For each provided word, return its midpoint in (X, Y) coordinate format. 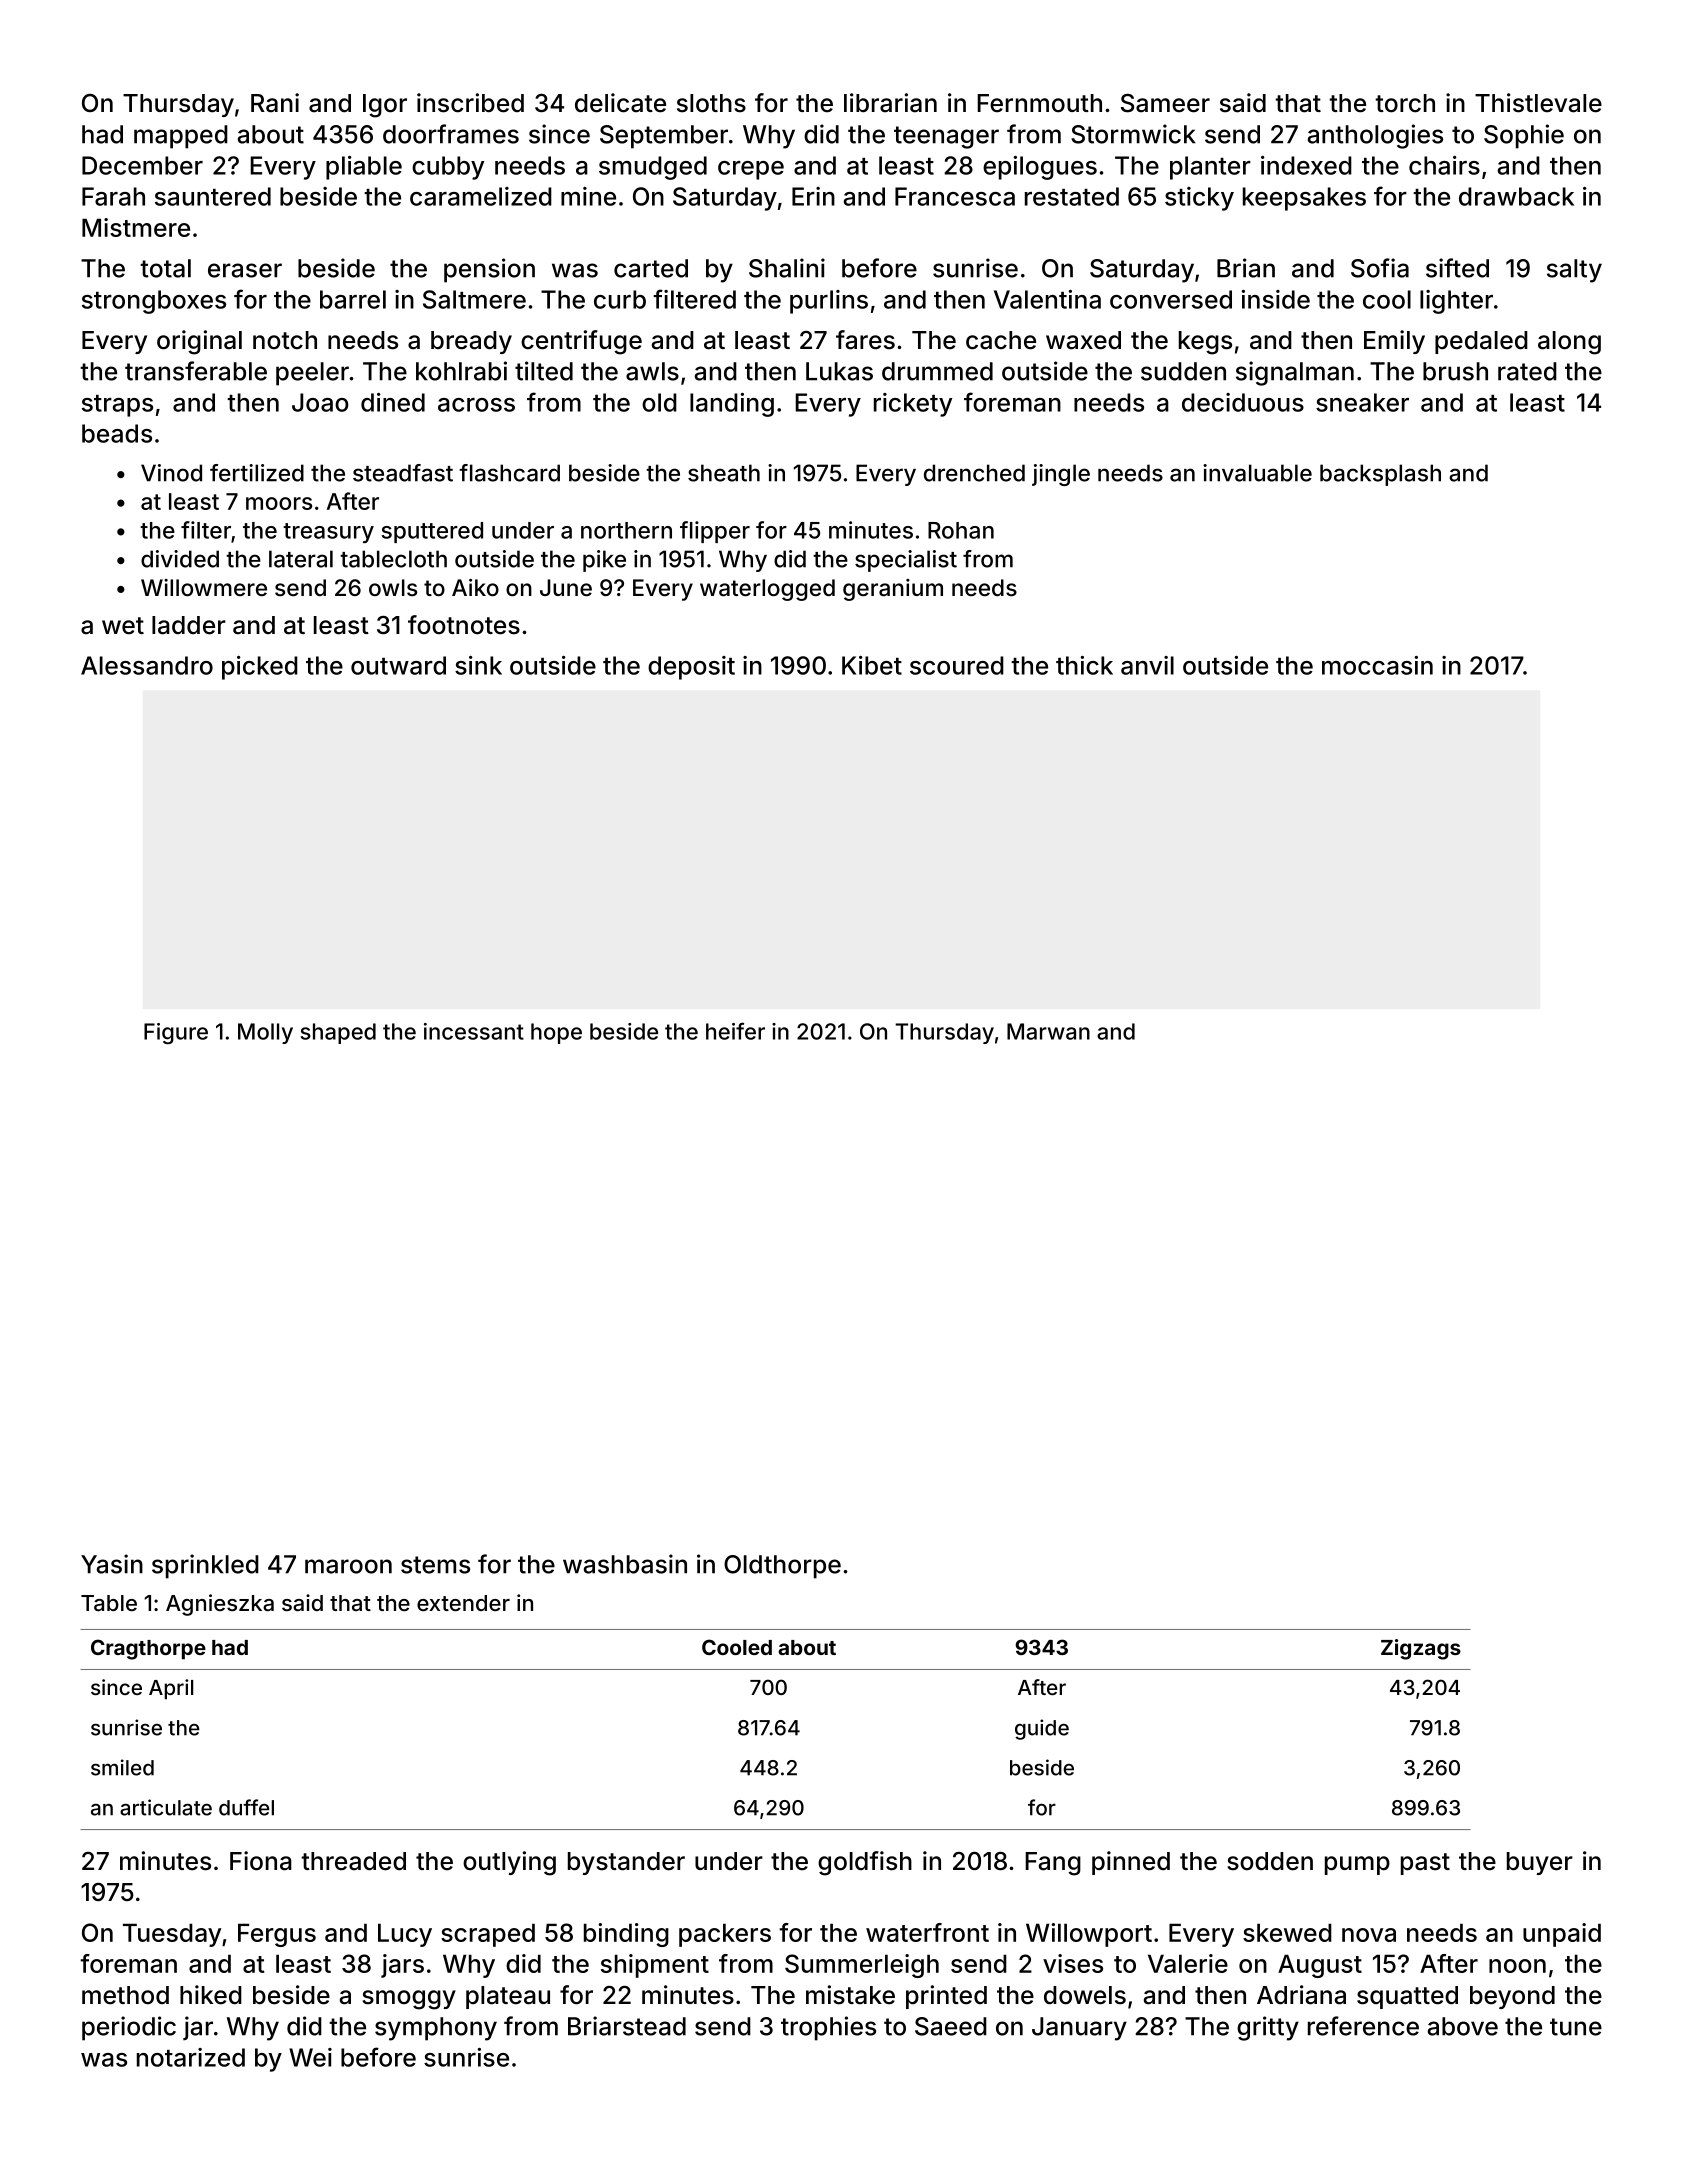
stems (435, 1565)
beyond (1512, 1997)
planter (1210, 168)
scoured (957, 665)
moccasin (1377, 665)
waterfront (927, 1932)
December (142, 165)
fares (865, 340)
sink (478, 665)
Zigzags (1421, 1649)
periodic (129, 2028)
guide (1042, 1729)
